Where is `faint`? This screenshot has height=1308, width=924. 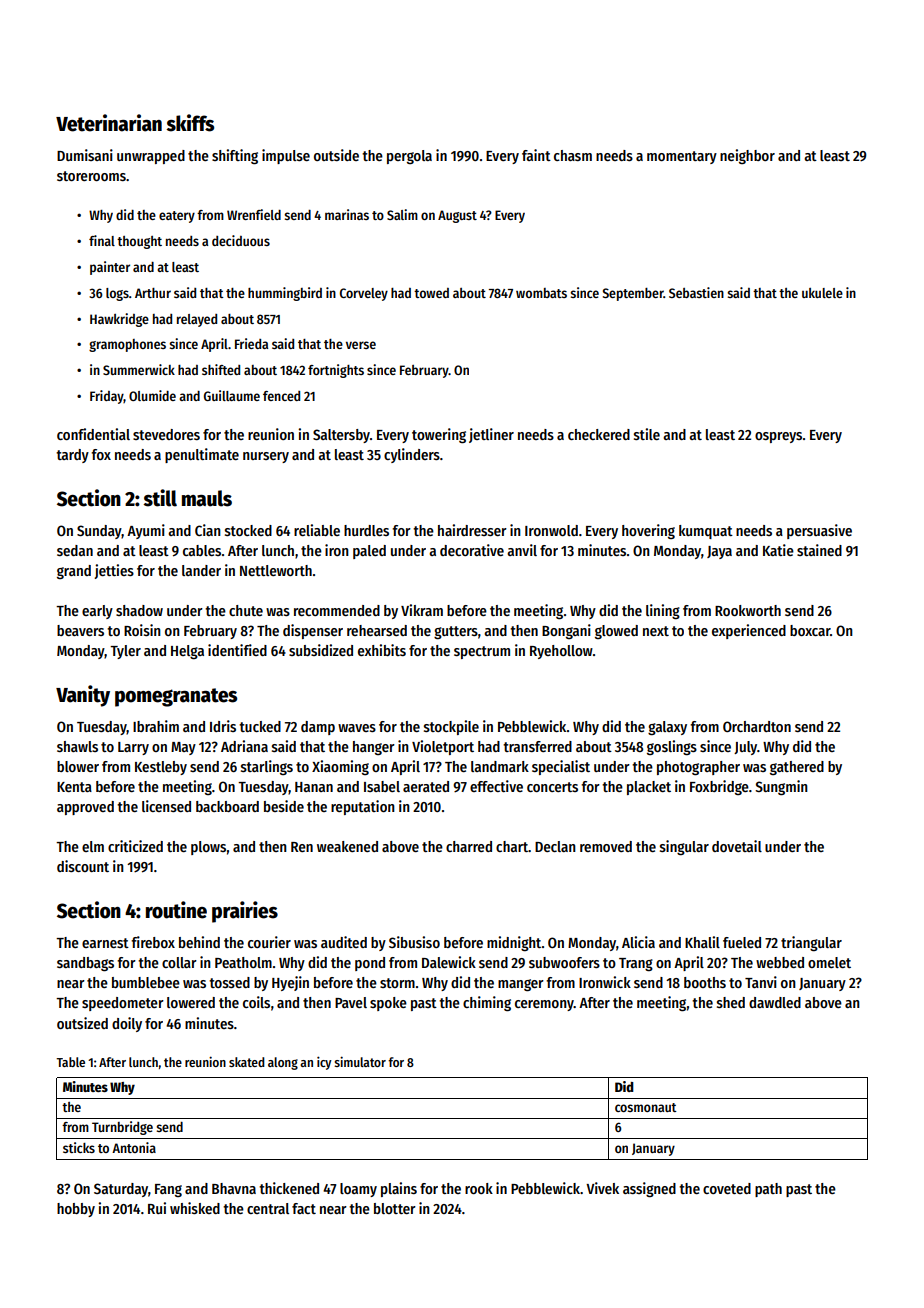
faint is located at coordinates (536, 155).
